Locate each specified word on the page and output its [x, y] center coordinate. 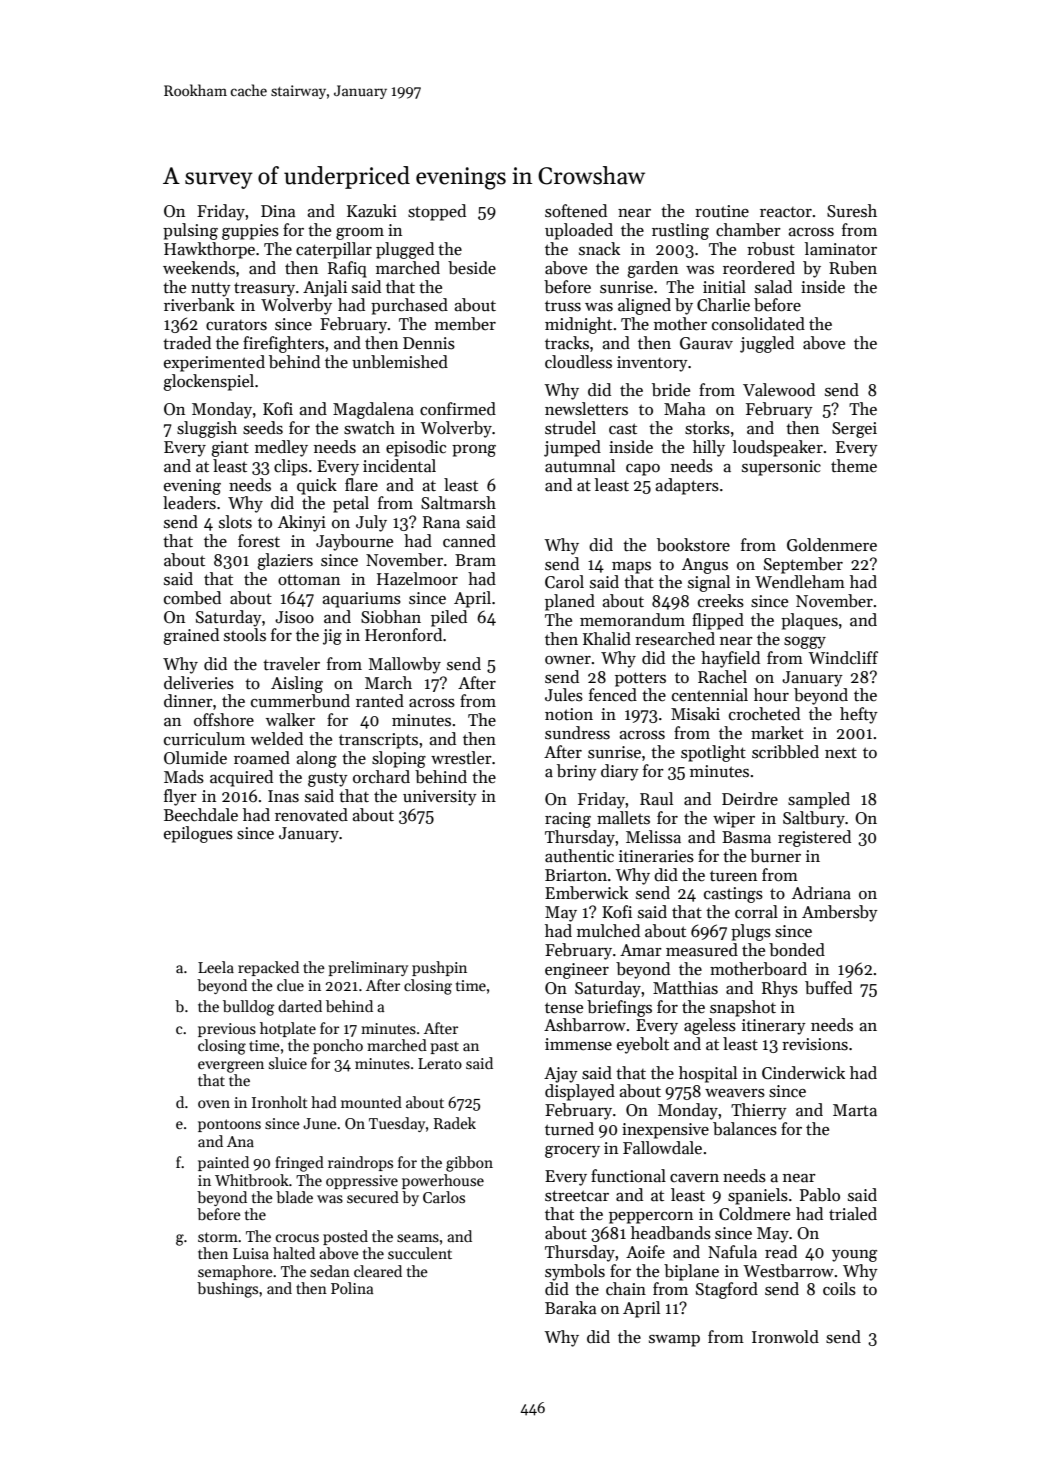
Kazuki [372, 210]
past [444, 1048]
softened [576, 211]
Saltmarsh [458, 503]
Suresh [852, 211]
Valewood [779, 390]
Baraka [571, 1308]
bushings [227, 1290]
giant [230, 449]
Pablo [820, 1195]
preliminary [368, 968]
